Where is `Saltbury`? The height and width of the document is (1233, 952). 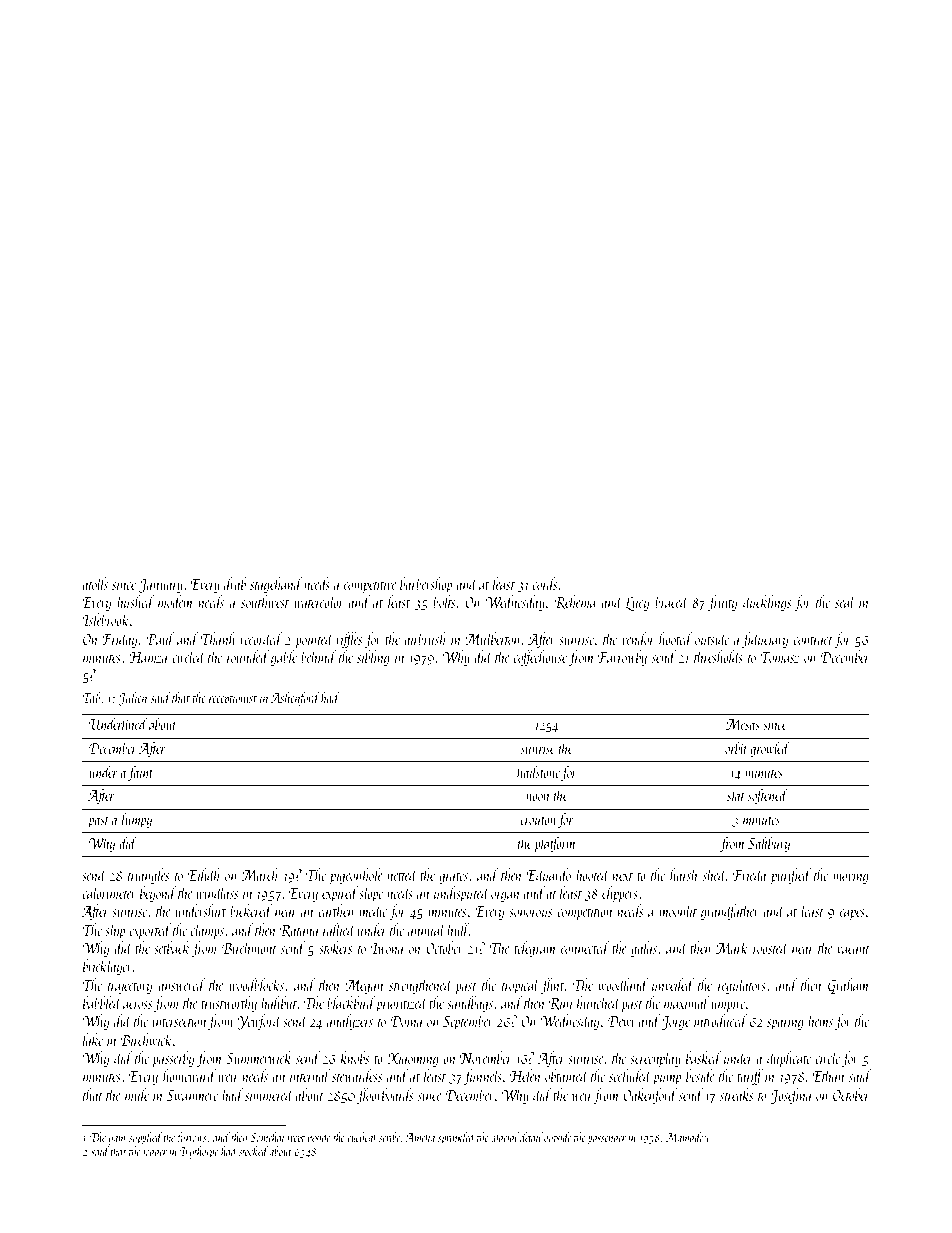
Saltbury is located at coordinates (769, 844).
